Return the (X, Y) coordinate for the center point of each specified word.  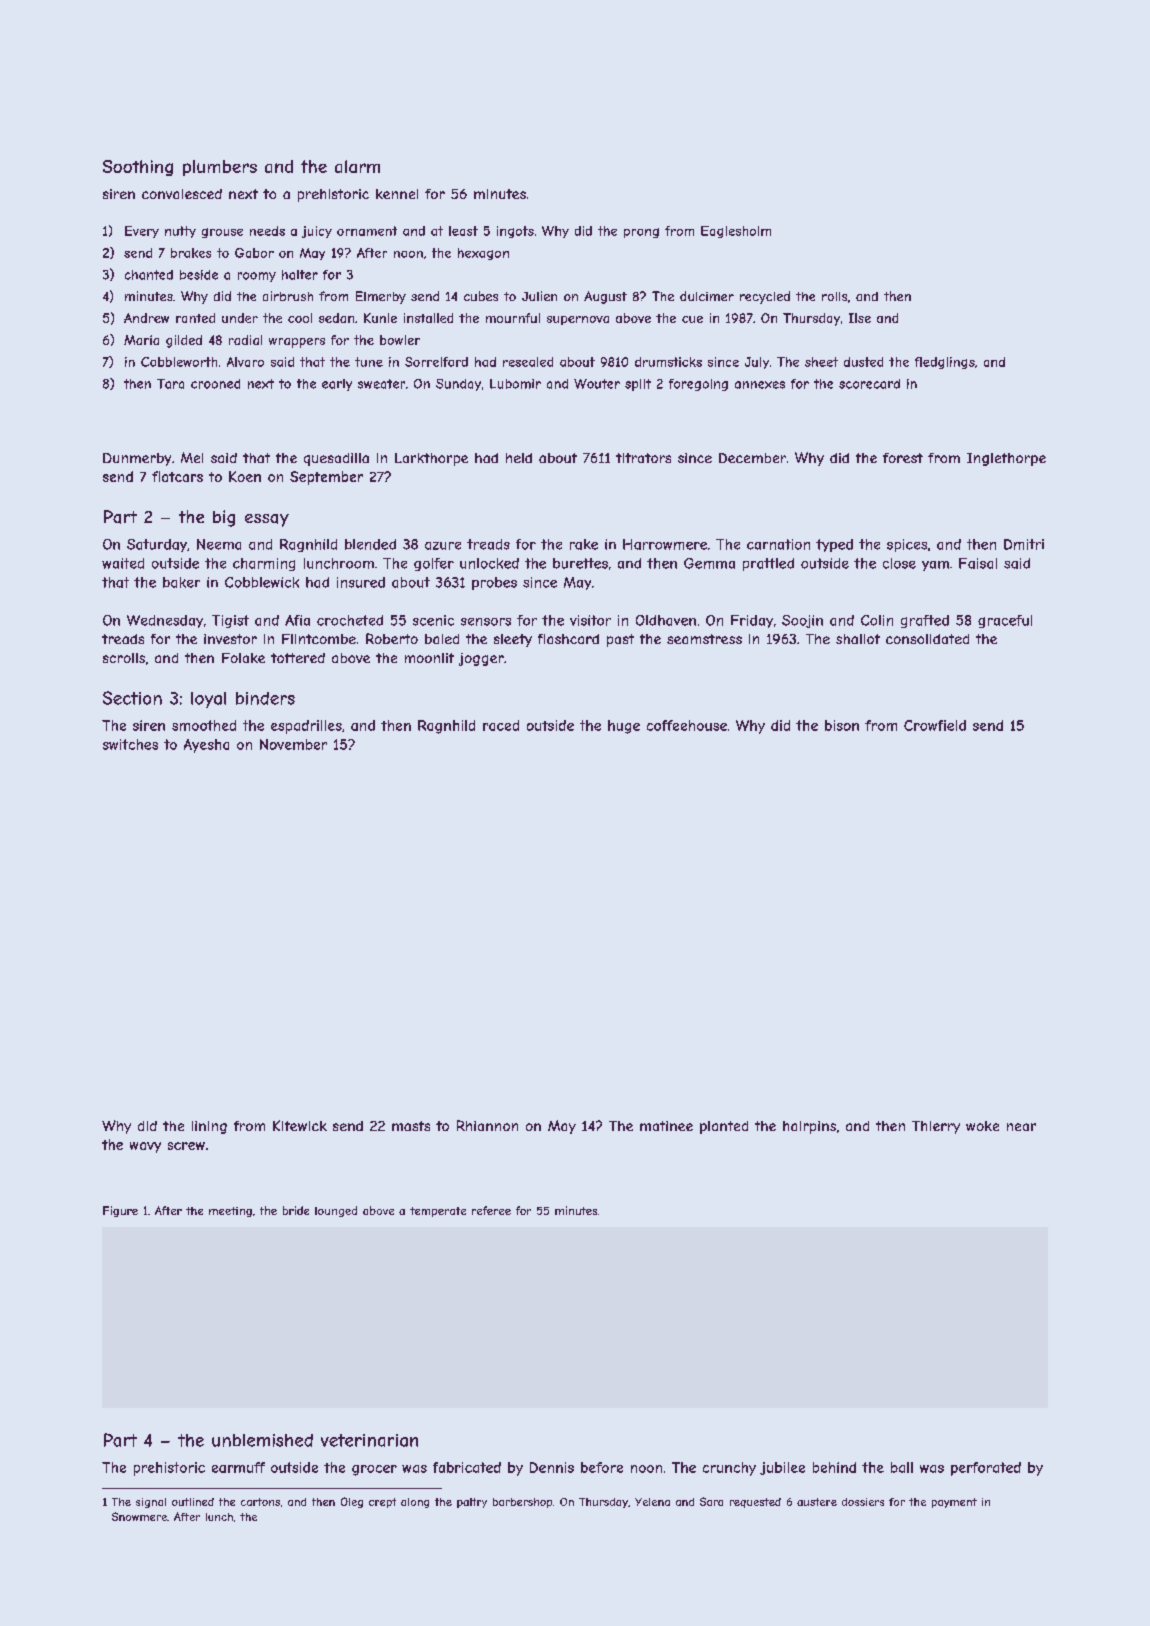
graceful (1005, 621)
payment (954, 1503)
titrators (643, 458)
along (415, 1503)
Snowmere (139, 1516)
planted (724, 1127)
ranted (195, 318)
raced (501, 725)
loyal (208, 700)
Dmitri (1024, 544)
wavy (145, 1147)
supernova (578, 320)
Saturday (157, 545)
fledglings (945, 363)
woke (982, 1126)
